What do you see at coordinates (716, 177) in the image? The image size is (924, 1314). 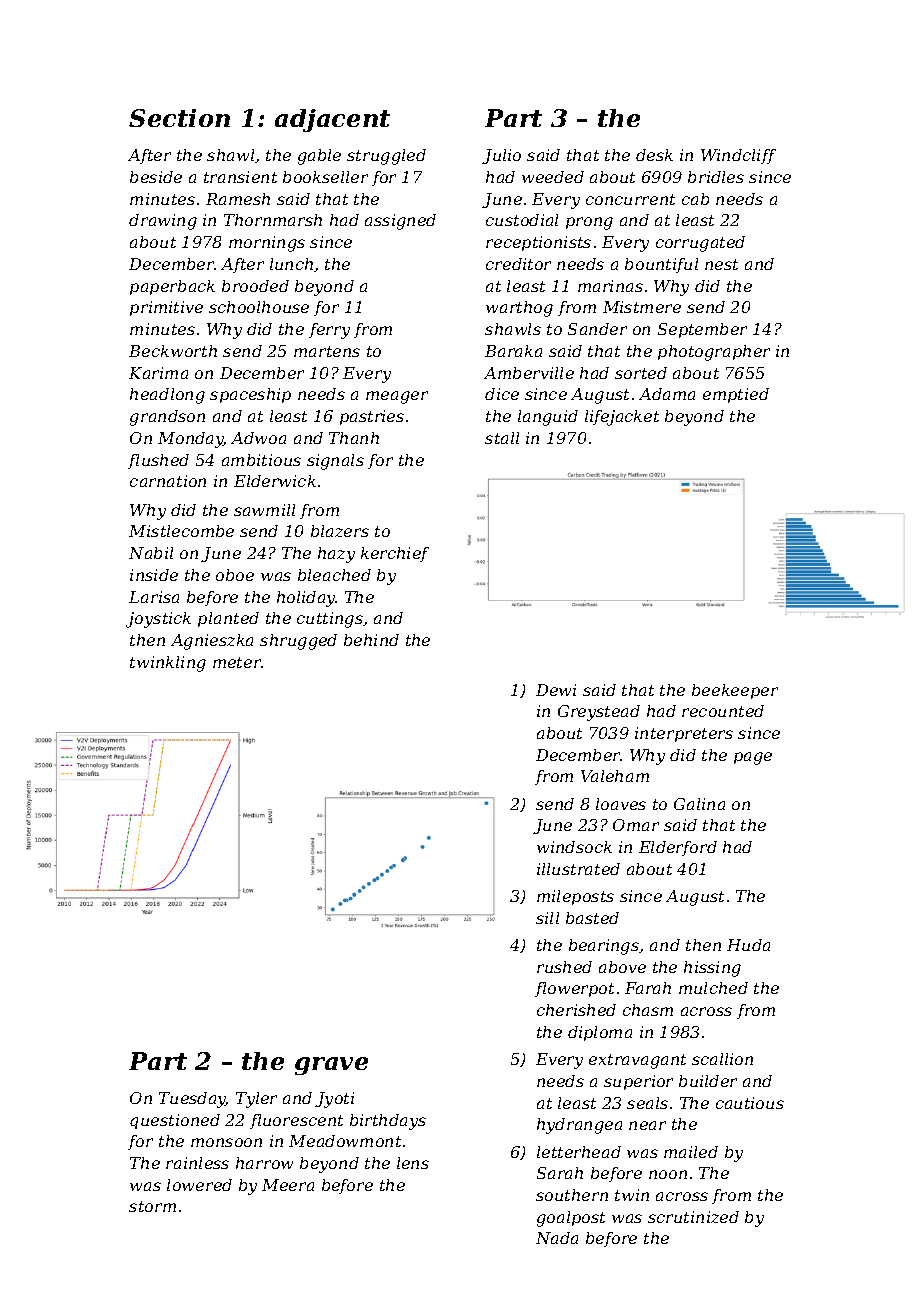 I see `bridles` at bounding box center [716, 177].
